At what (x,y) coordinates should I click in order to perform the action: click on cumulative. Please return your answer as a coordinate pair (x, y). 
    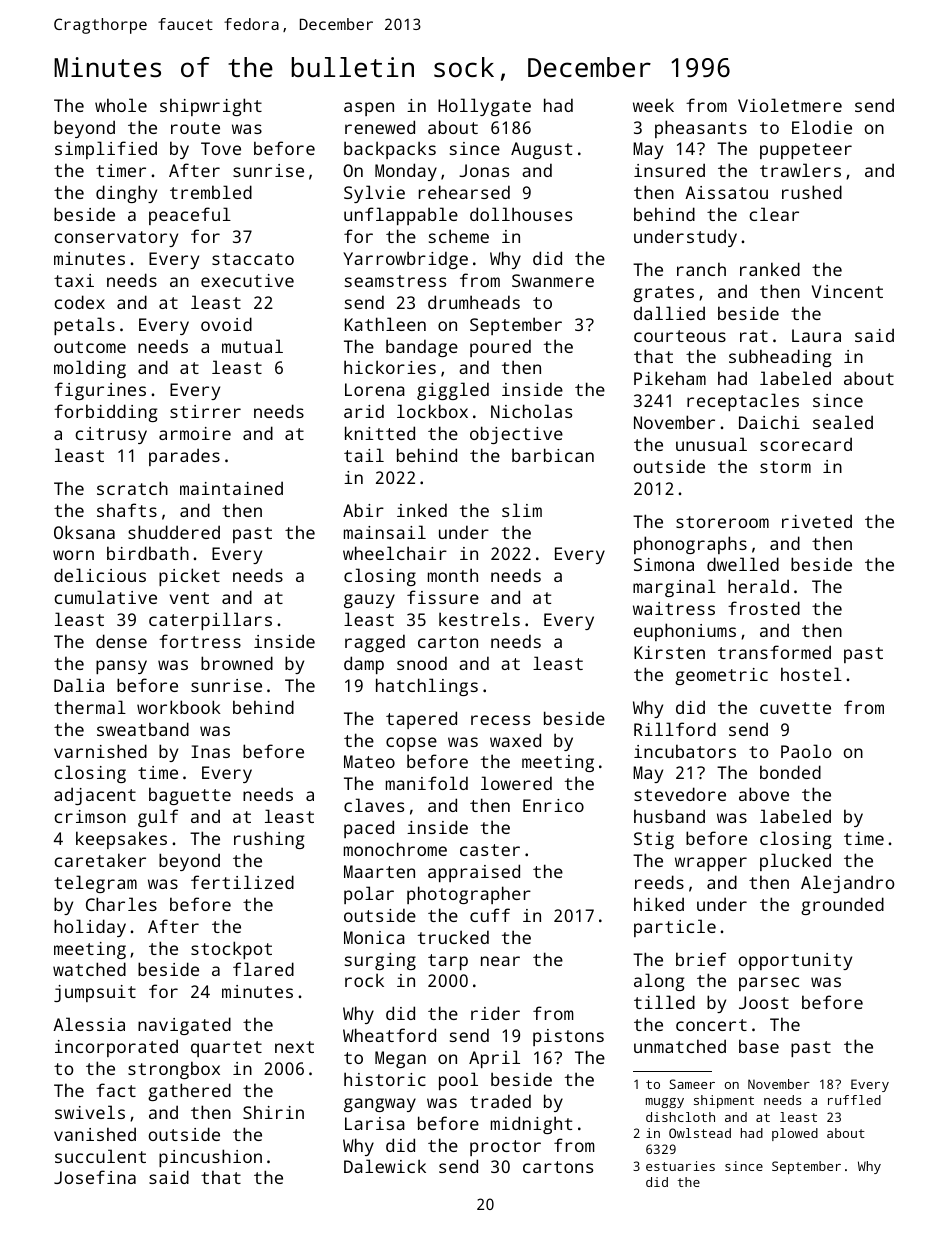
    Looking at the image, I should click on (105, 597).
